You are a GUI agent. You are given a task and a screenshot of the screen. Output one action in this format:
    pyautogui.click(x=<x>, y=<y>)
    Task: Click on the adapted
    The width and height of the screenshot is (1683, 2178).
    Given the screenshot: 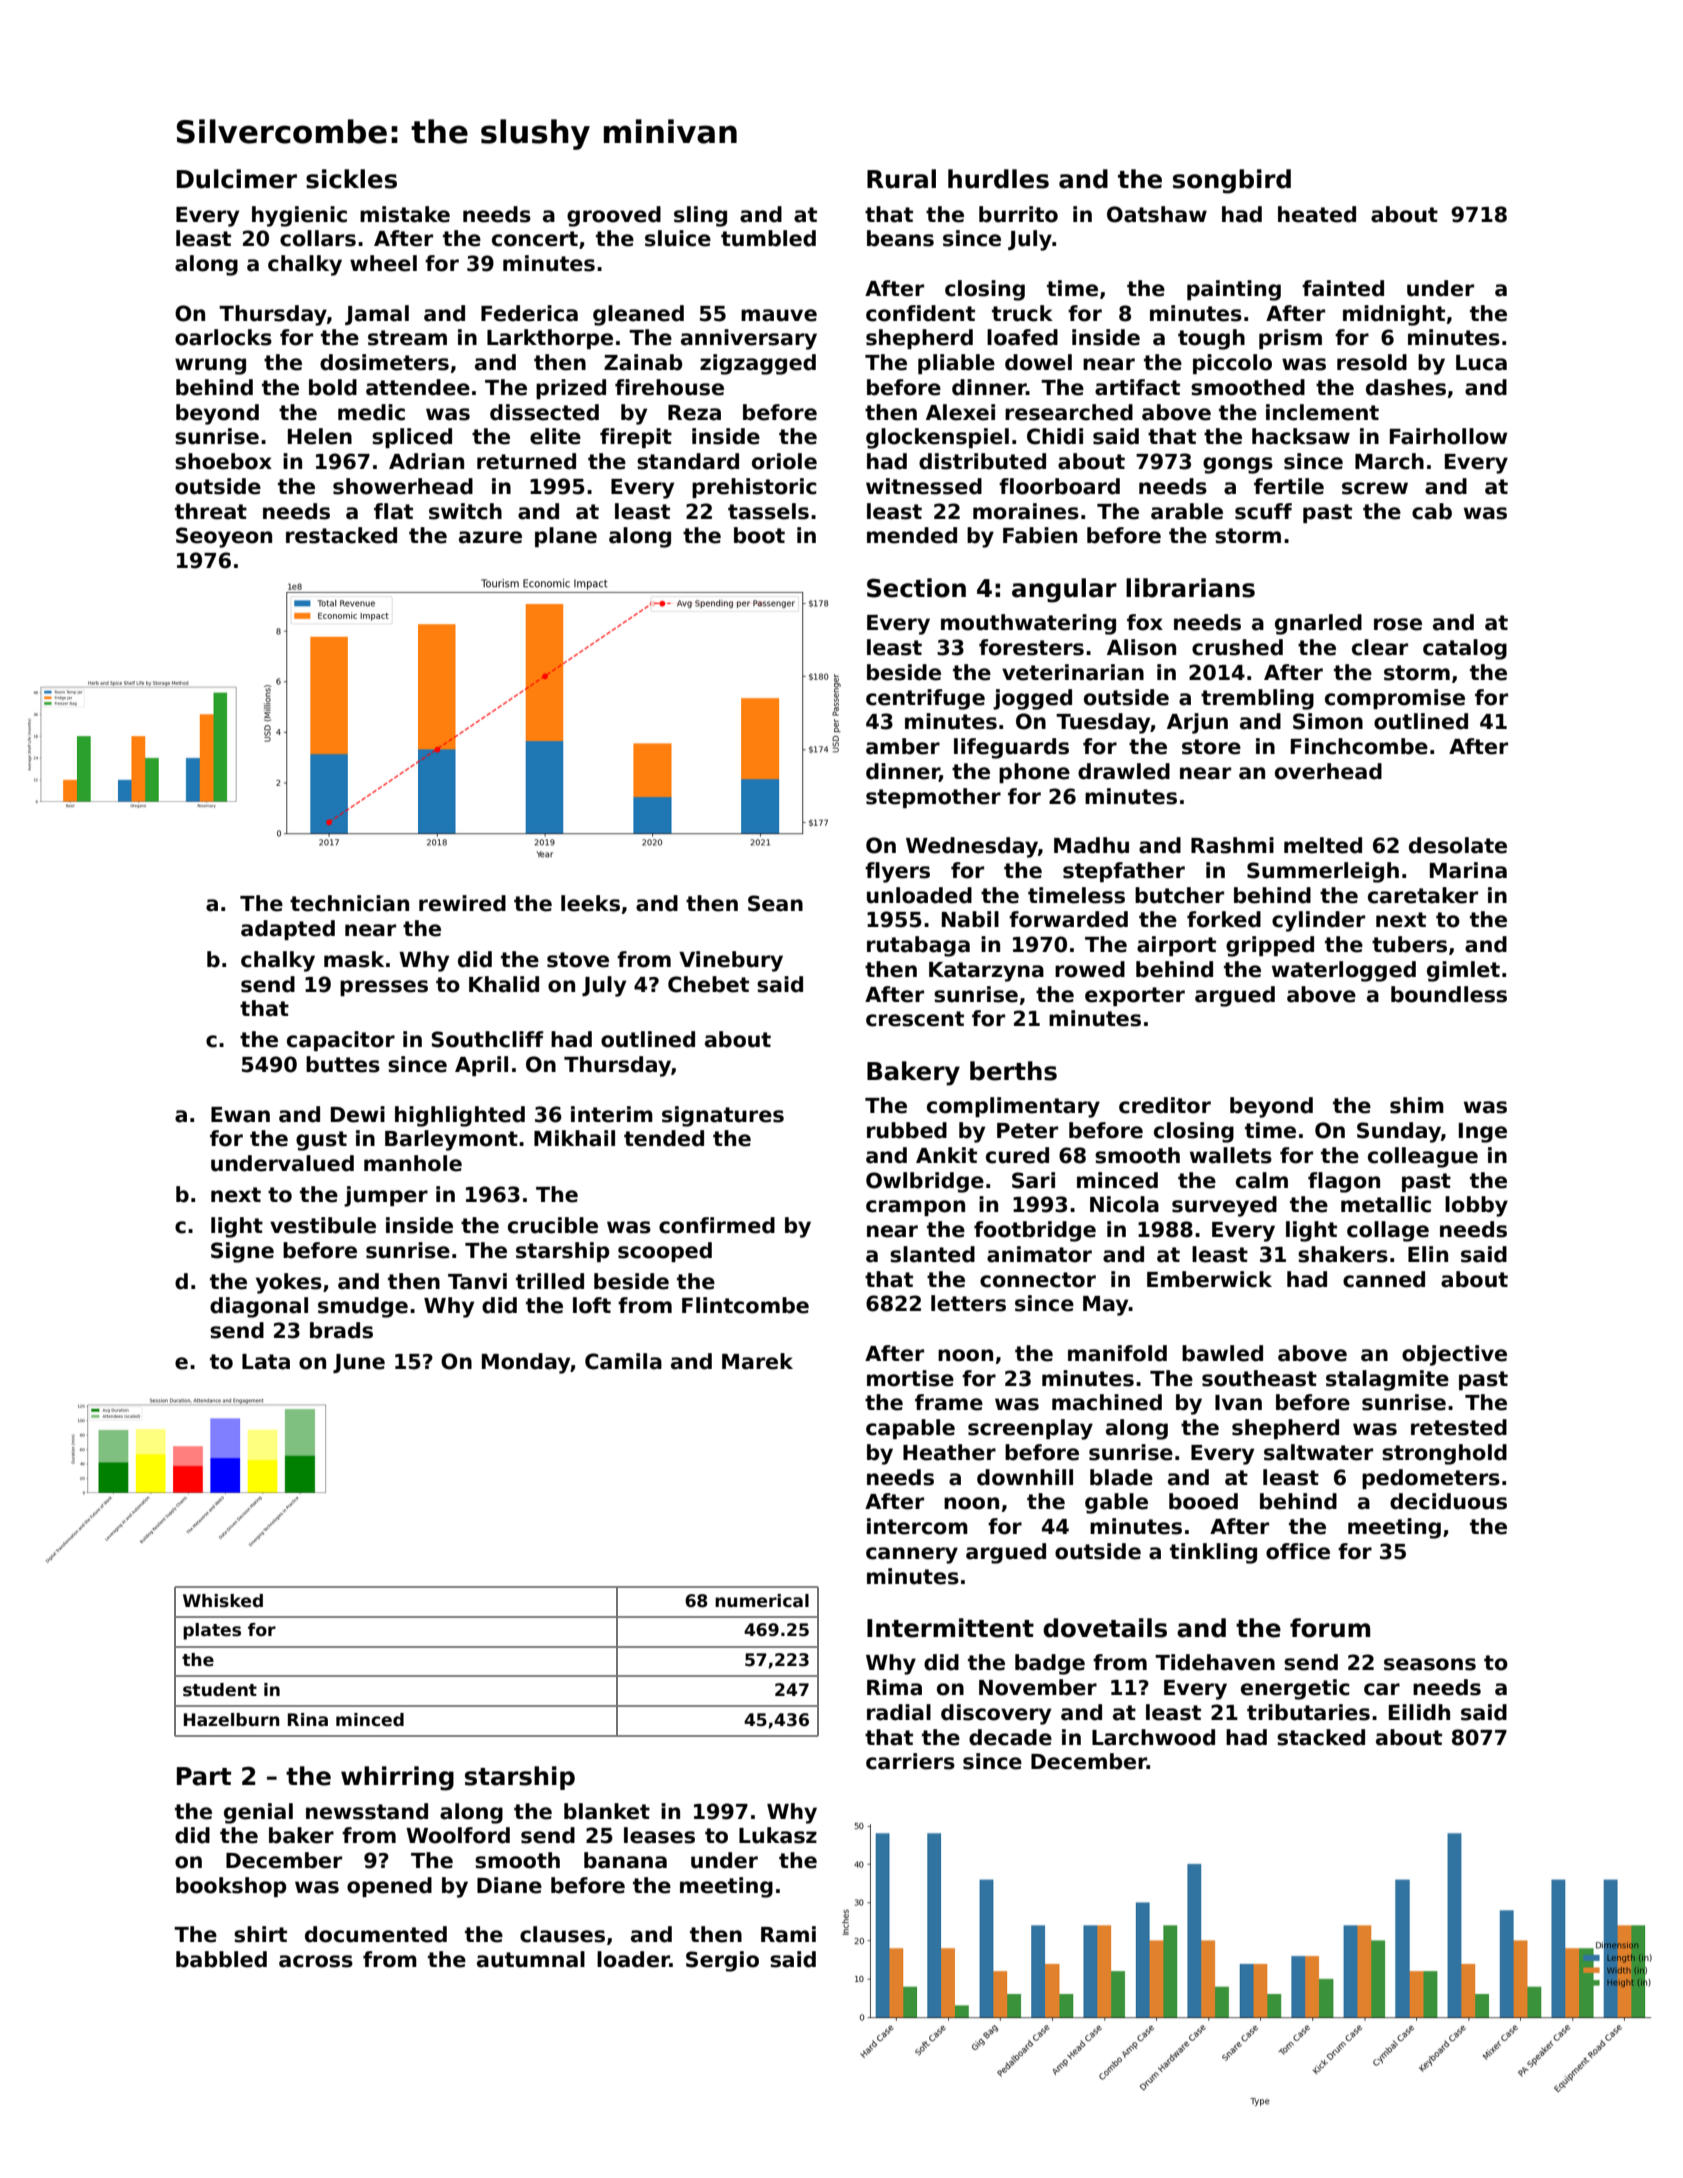 What is the action you would take?
    pyautogui.click(x=288, y=930)
